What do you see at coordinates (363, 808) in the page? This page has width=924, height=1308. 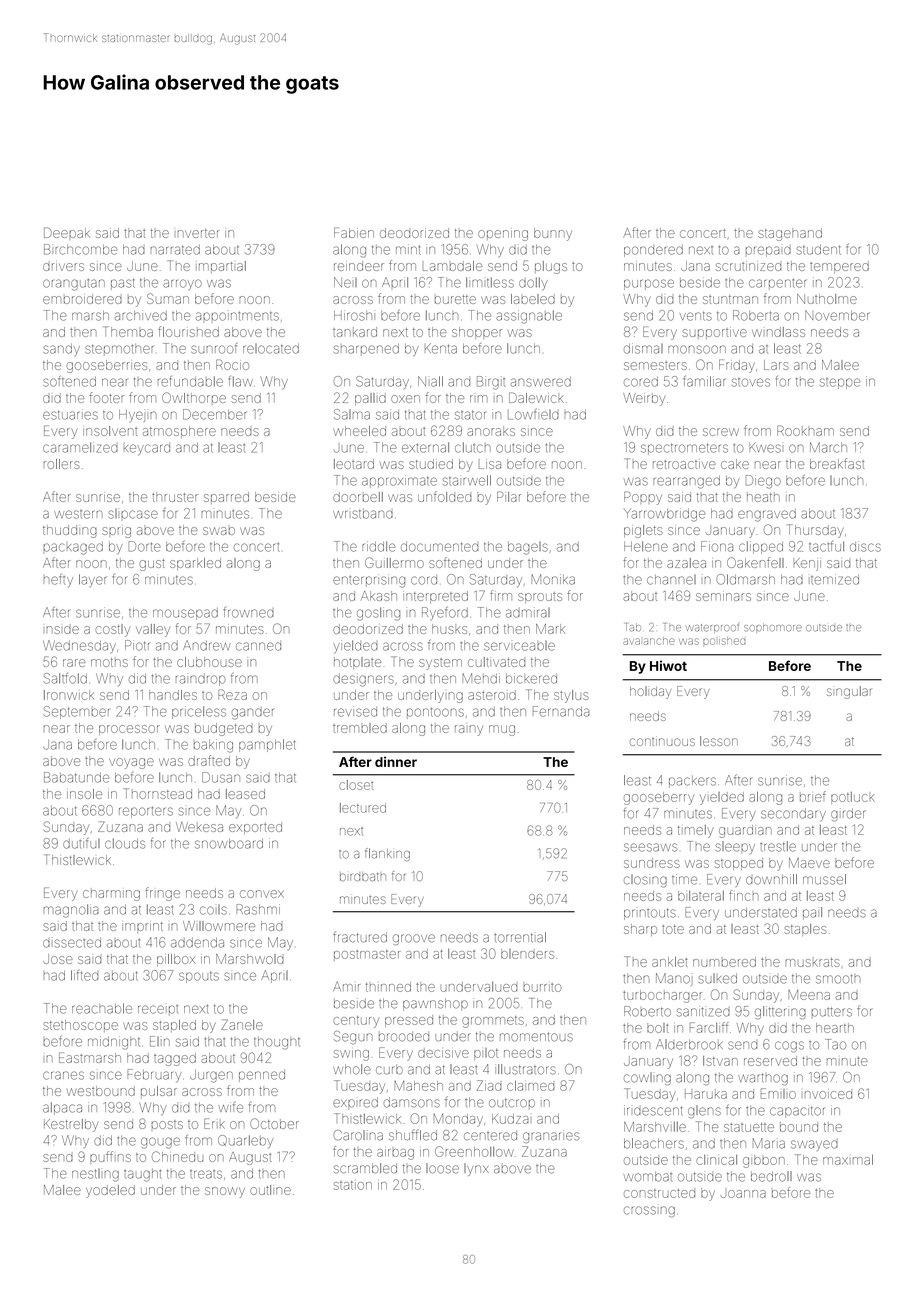 I see `lectured` at bounding box center [363, 808].
